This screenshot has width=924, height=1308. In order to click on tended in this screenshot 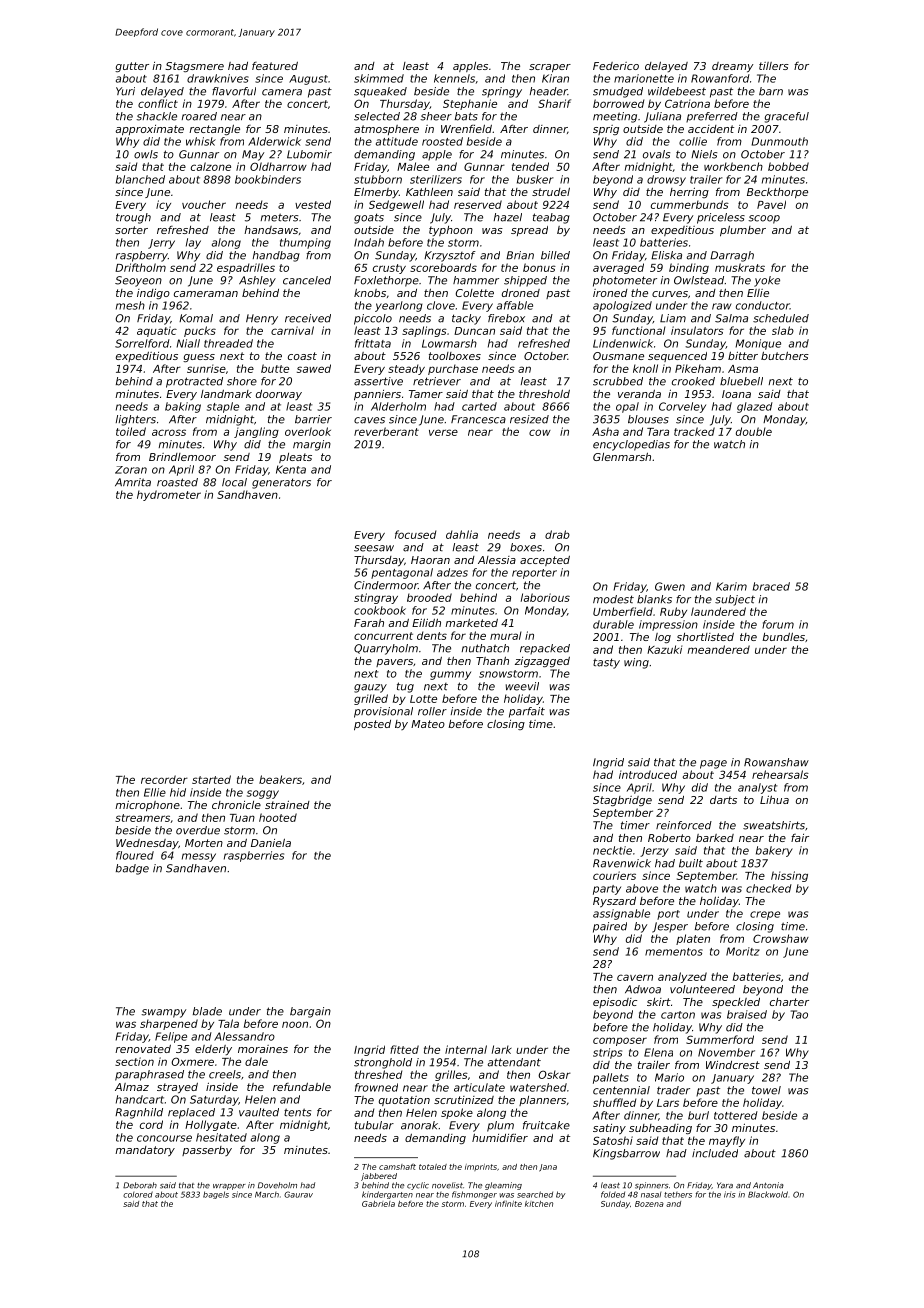, I will do `click(530, 166)`.
